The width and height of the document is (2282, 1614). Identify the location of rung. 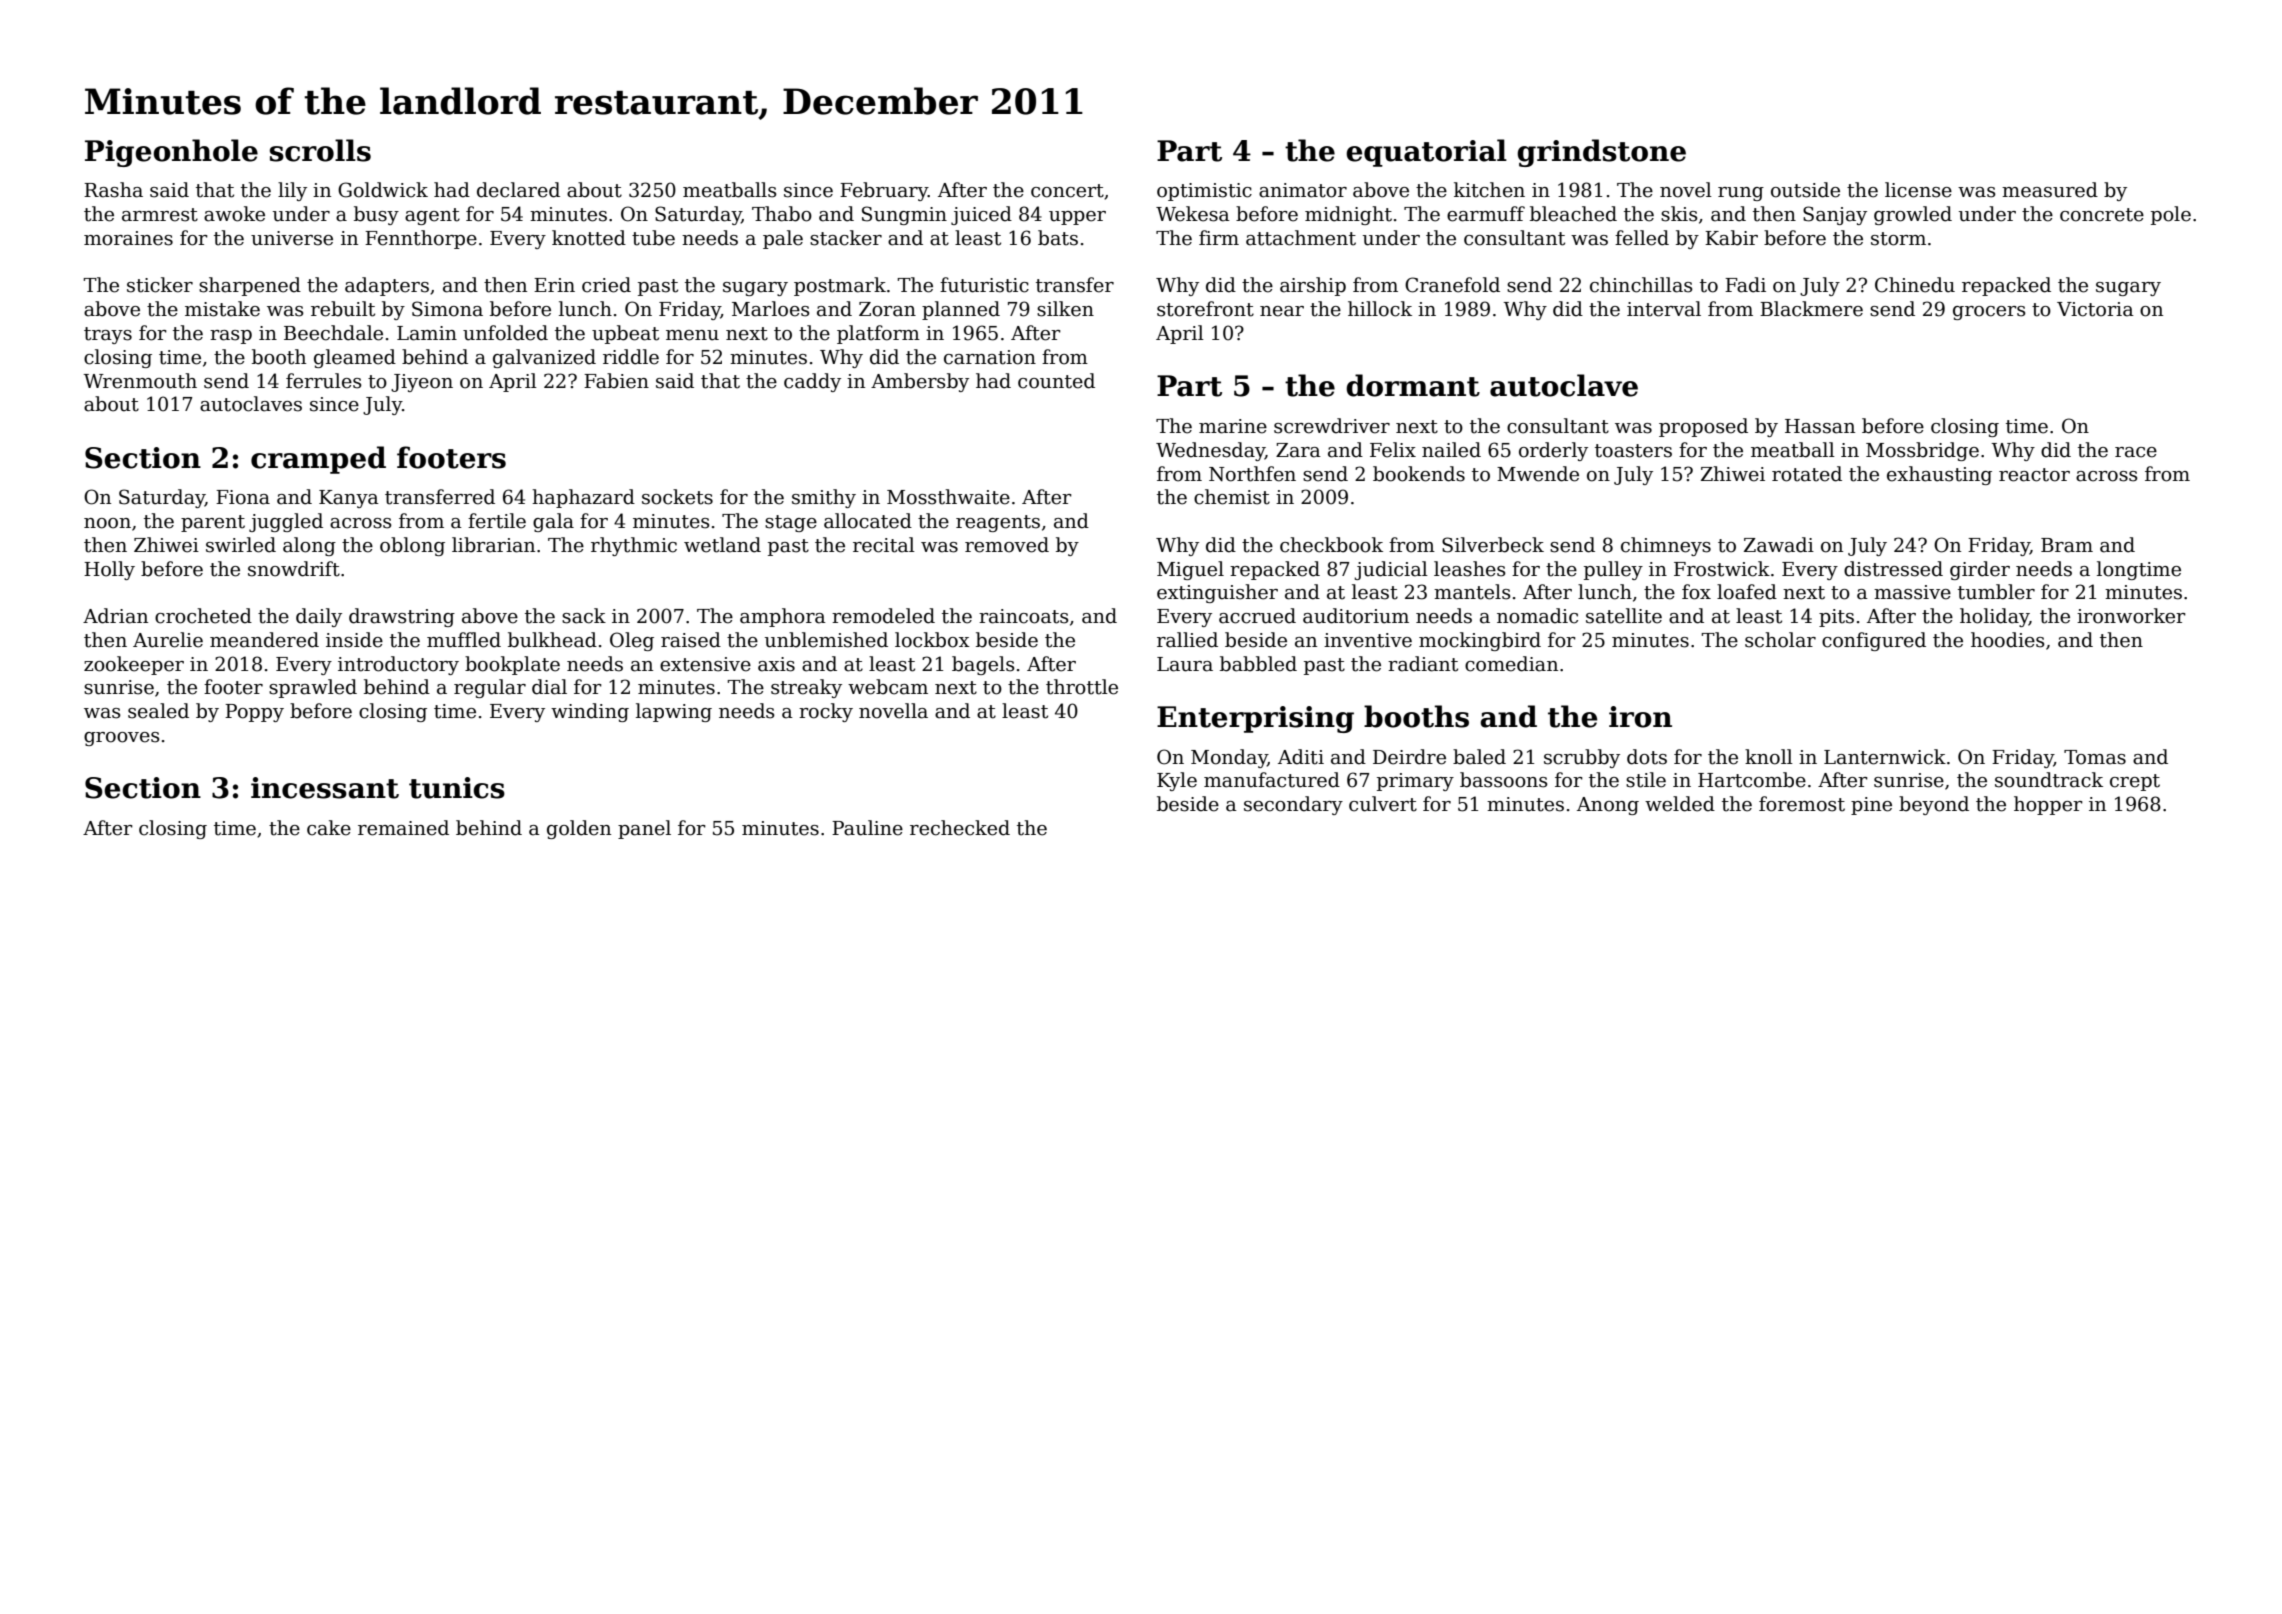
(1741, 194).
